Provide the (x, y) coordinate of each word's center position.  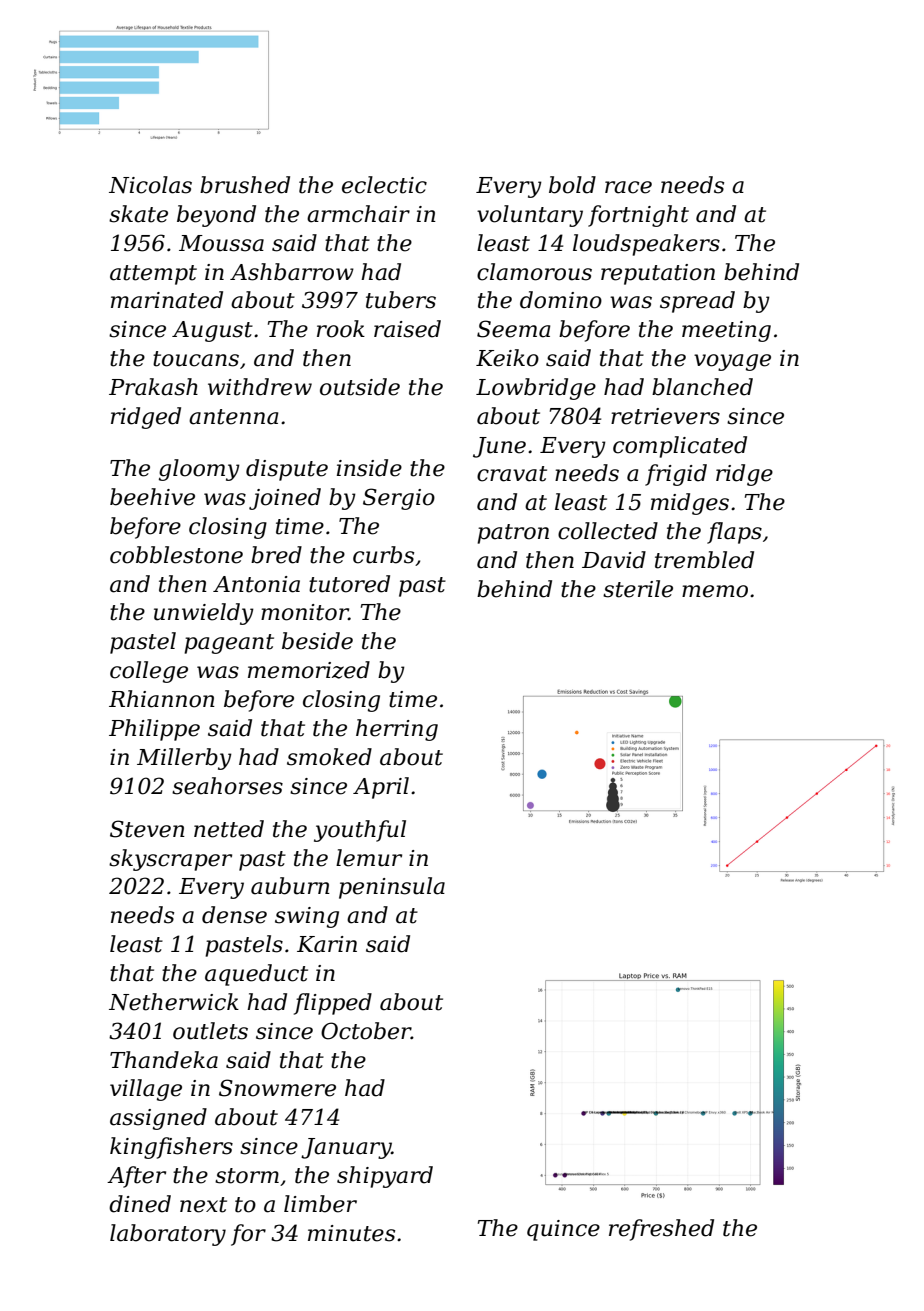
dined (140, 1204)
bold (572, 185)
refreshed (661, 1230)
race (628, 187)
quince (563, 1230)
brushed (245, 185)
